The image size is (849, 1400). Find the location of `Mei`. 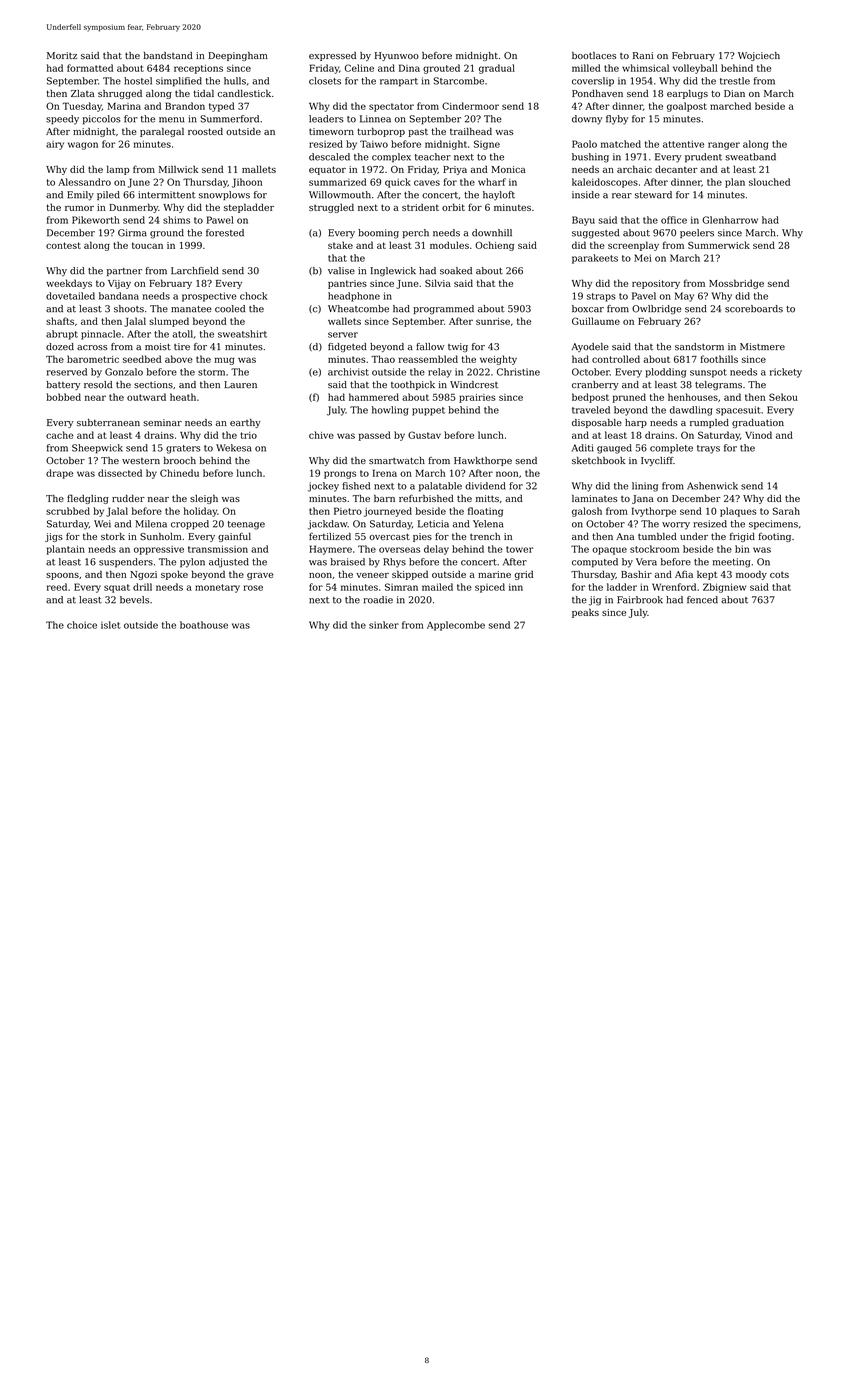

Mei is located at coordinates (643, 258).
